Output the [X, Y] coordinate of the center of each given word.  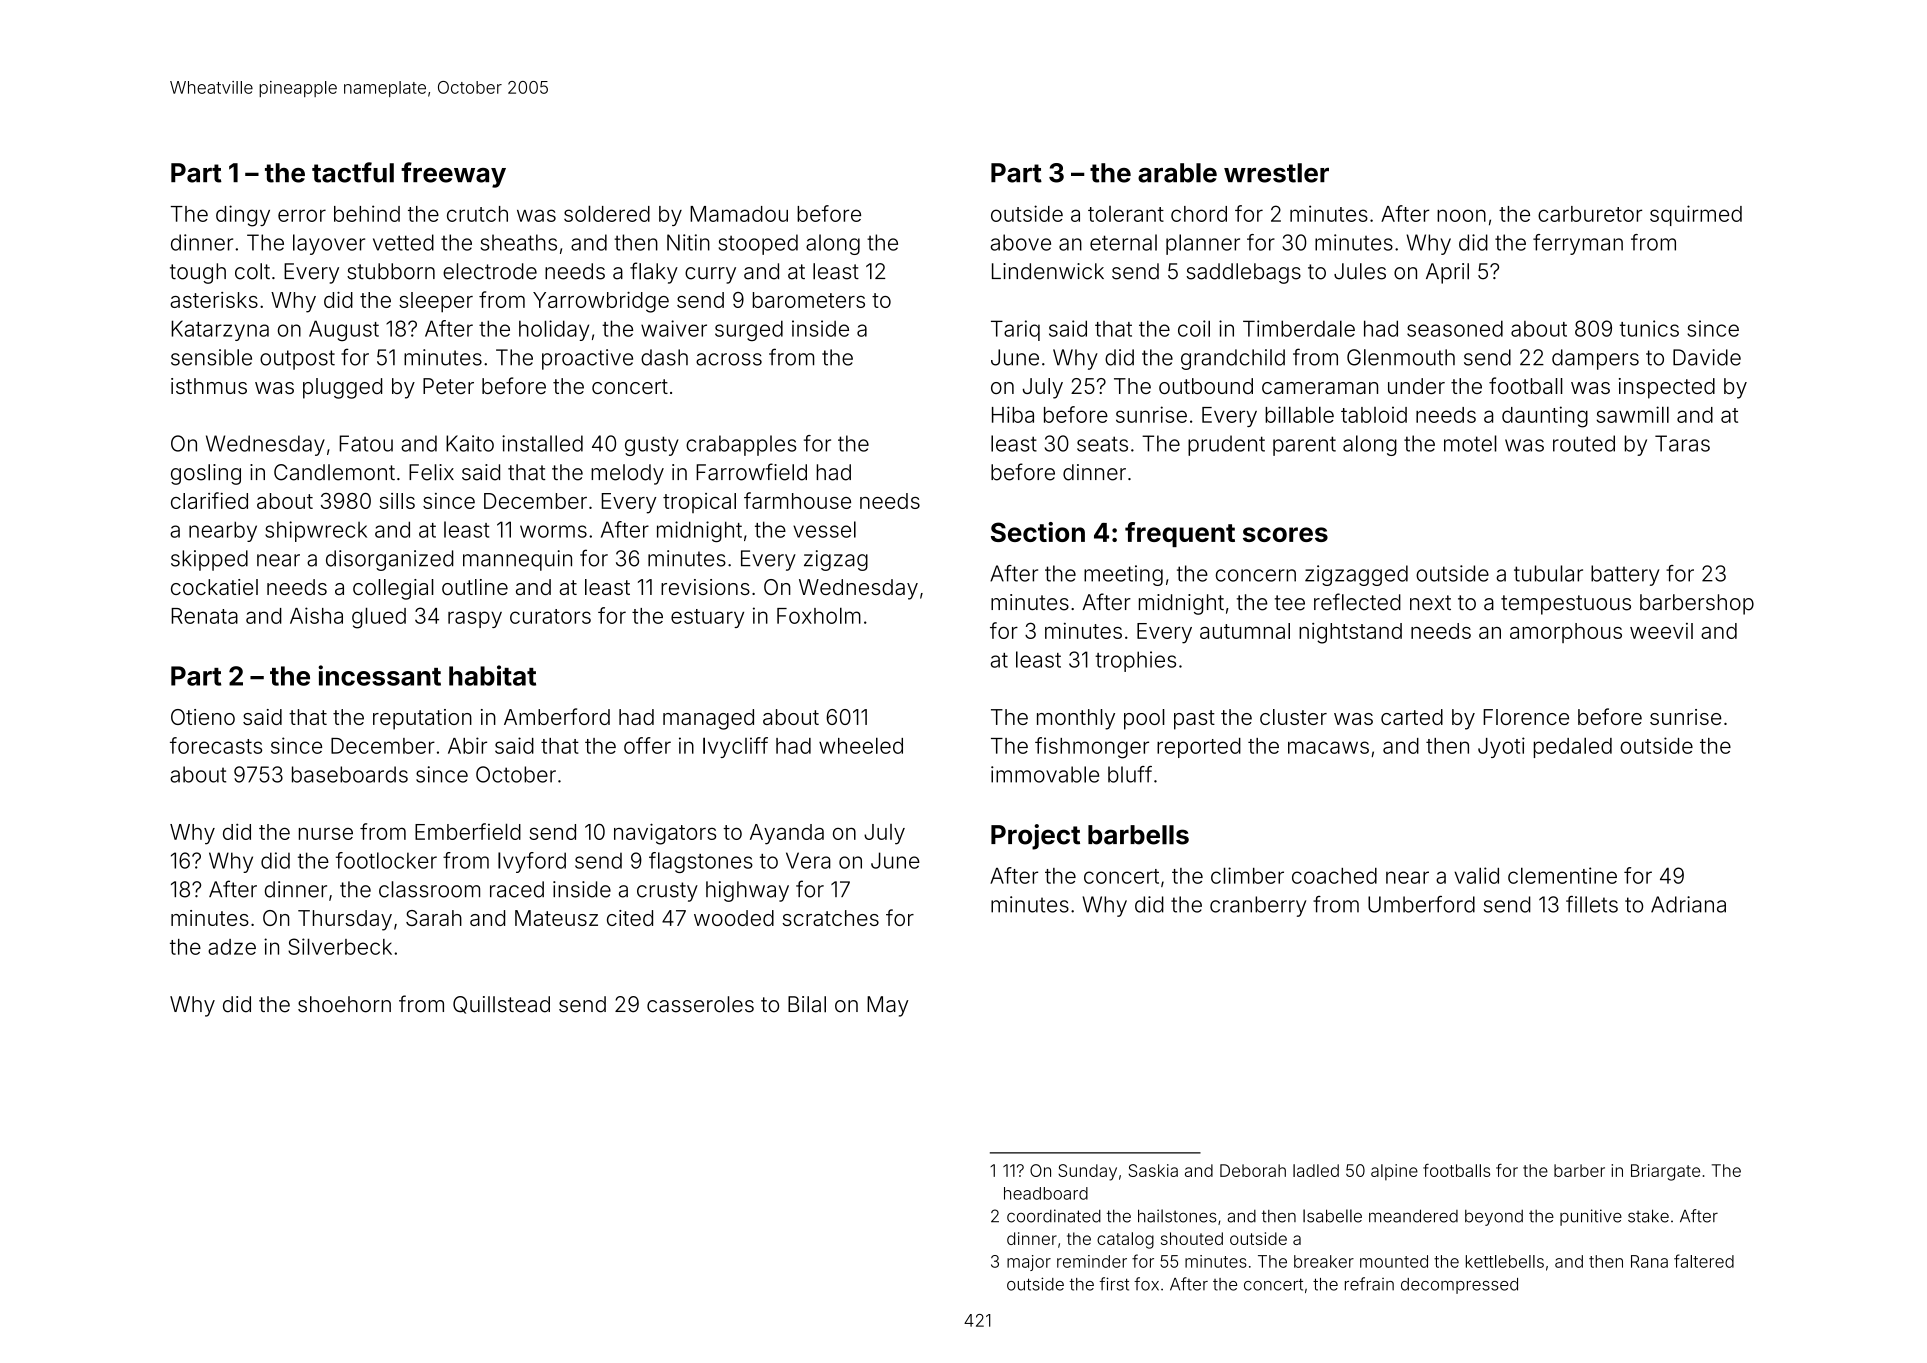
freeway [453, 175]
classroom [429, 889]
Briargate [1665, 1172]
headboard [1046, 1193]
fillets [1592, 904]
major [1029, 1263]
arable [1177, 173]
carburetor [1590, 214]
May [888, 1006]
